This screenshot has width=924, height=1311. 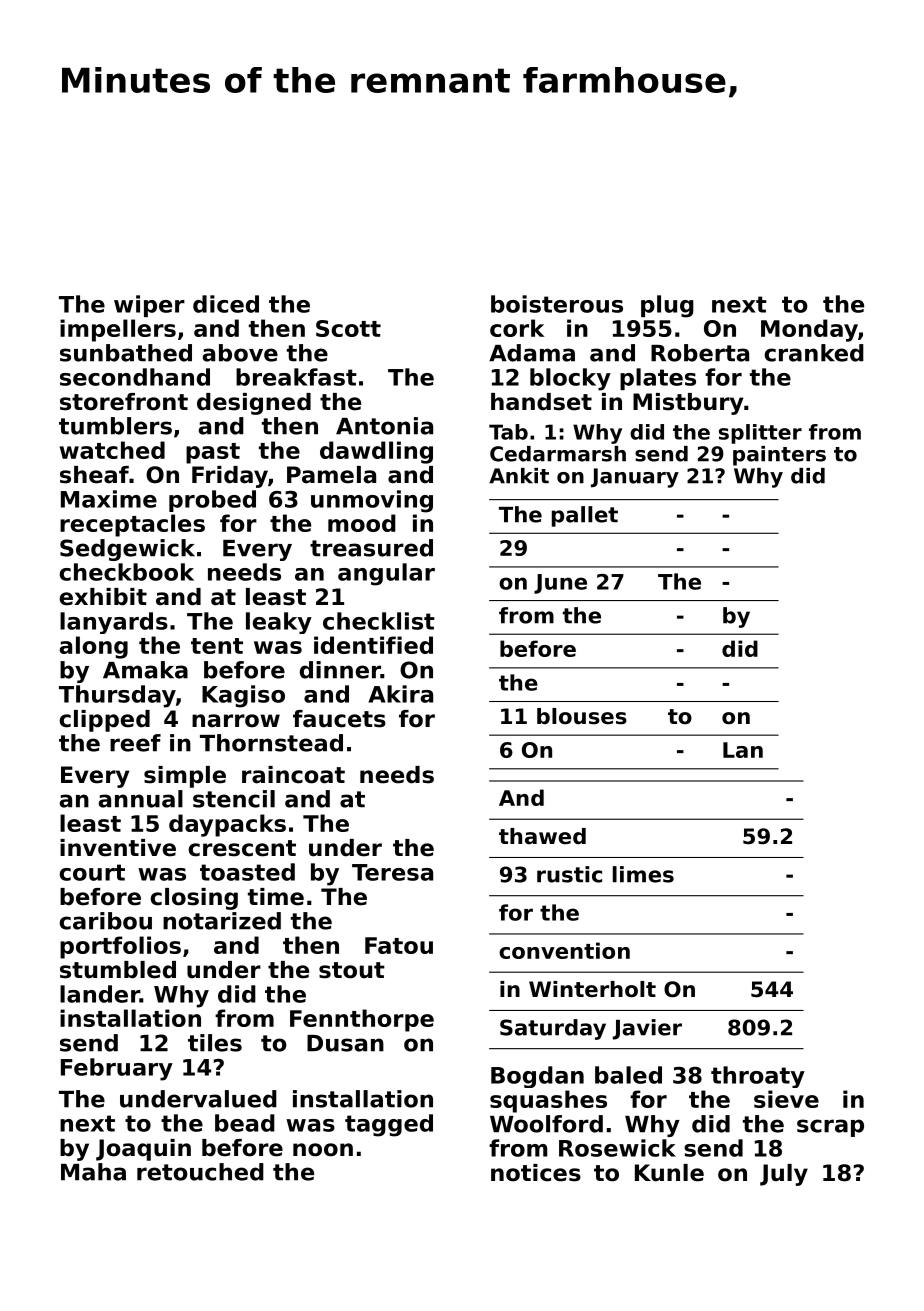 I want to click on dawdling, so click(x=376, y=452).
